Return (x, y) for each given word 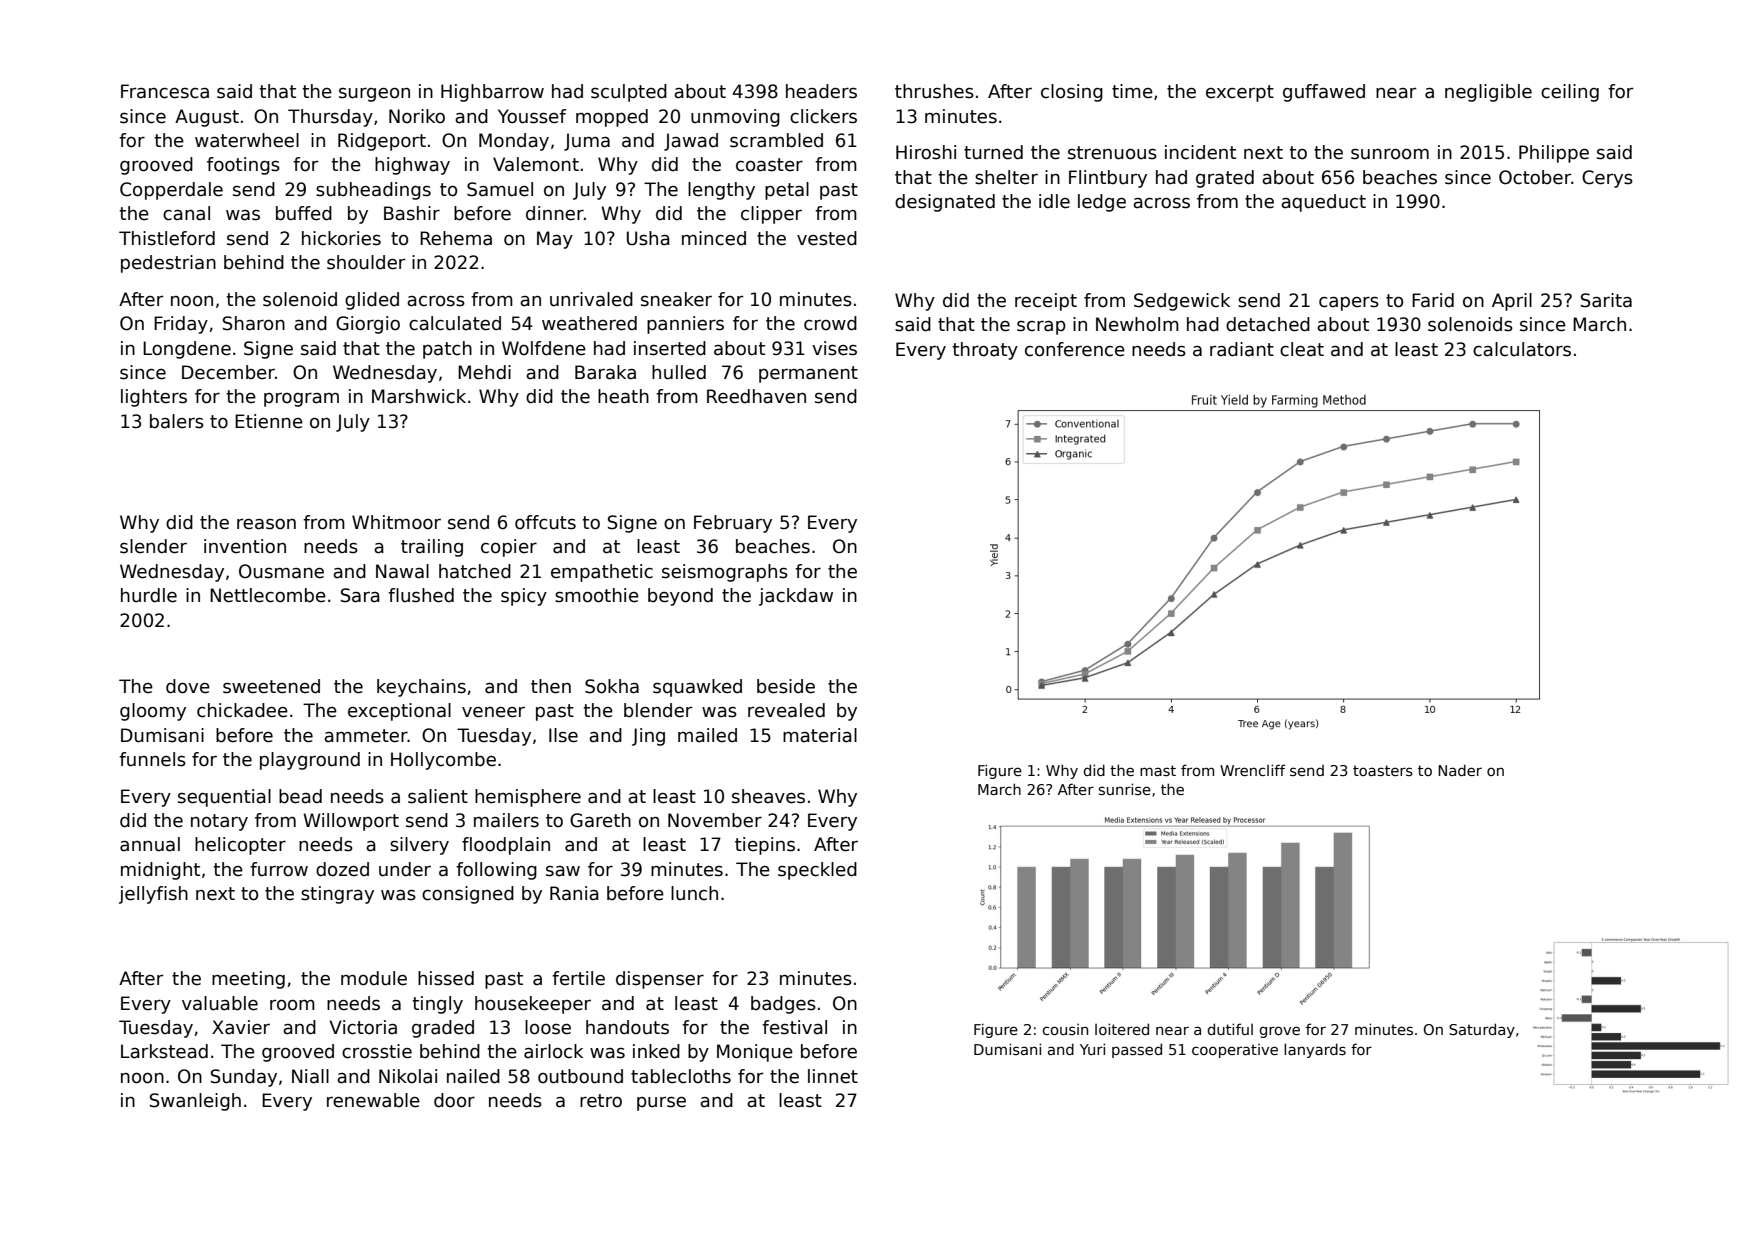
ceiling (1570, 93)
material (820, 735)
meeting (248, 980)
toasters (1383, 770)
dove (188, 686)
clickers (823, 116)
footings (243, 166)
